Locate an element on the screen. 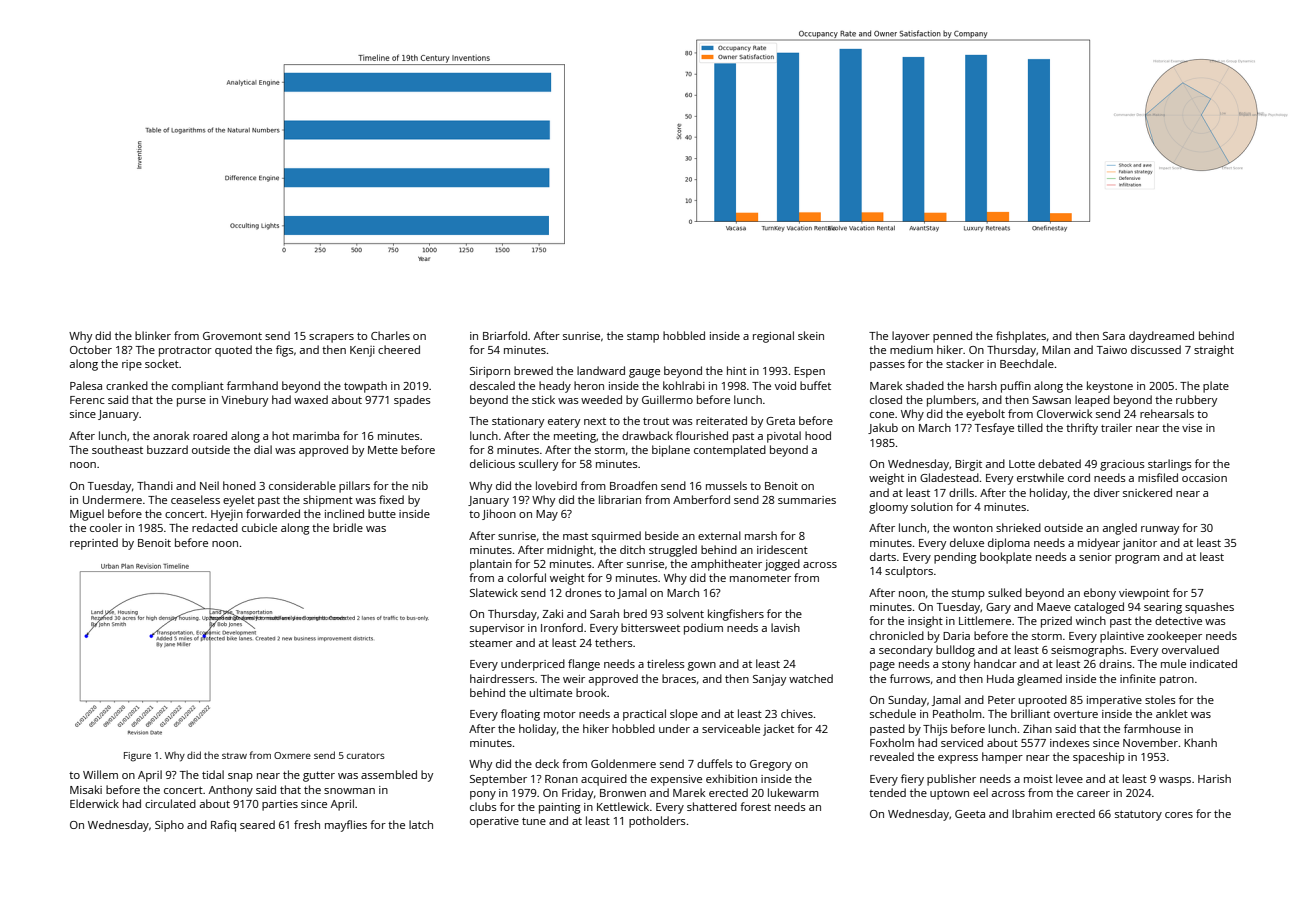 Image resolution: width=1308 pixels, height=924 pixels. lovebird is located at coordinates (556, 485).
